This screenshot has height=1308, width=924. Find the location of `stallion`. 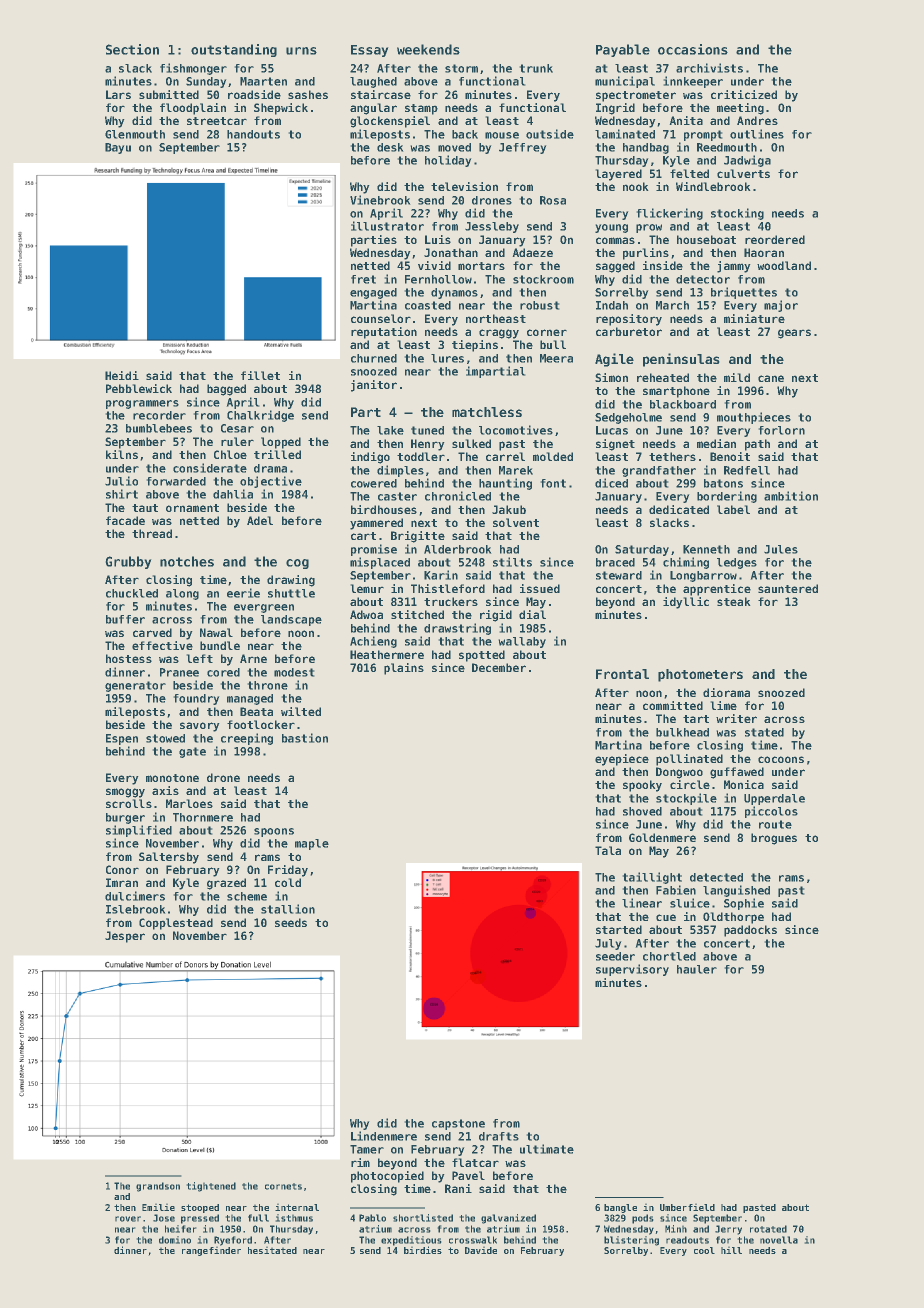

stallion is located at coordinates (288, 909).
